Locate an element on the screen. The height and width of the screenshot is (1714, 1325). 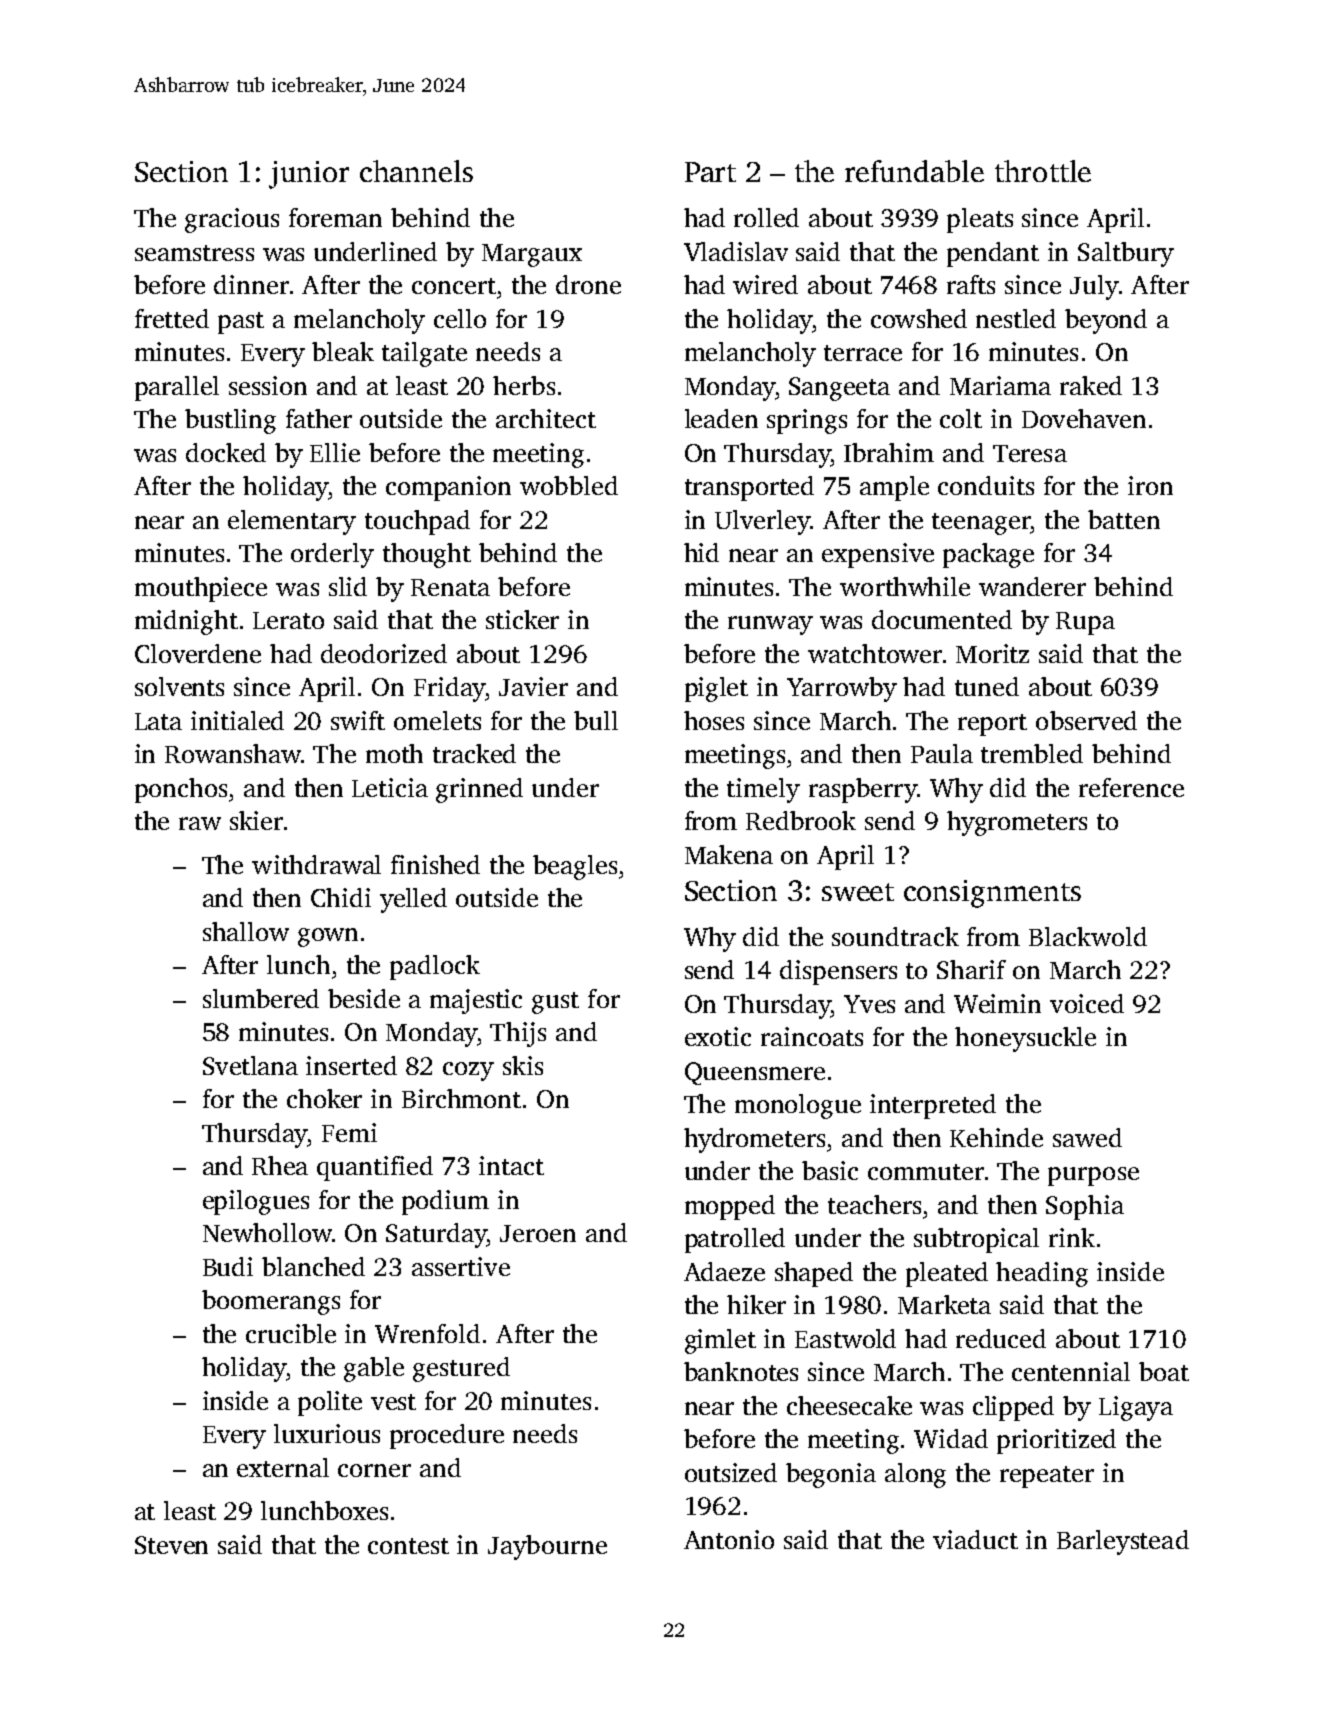
withdrawal is located at coordinates (316, 864).
